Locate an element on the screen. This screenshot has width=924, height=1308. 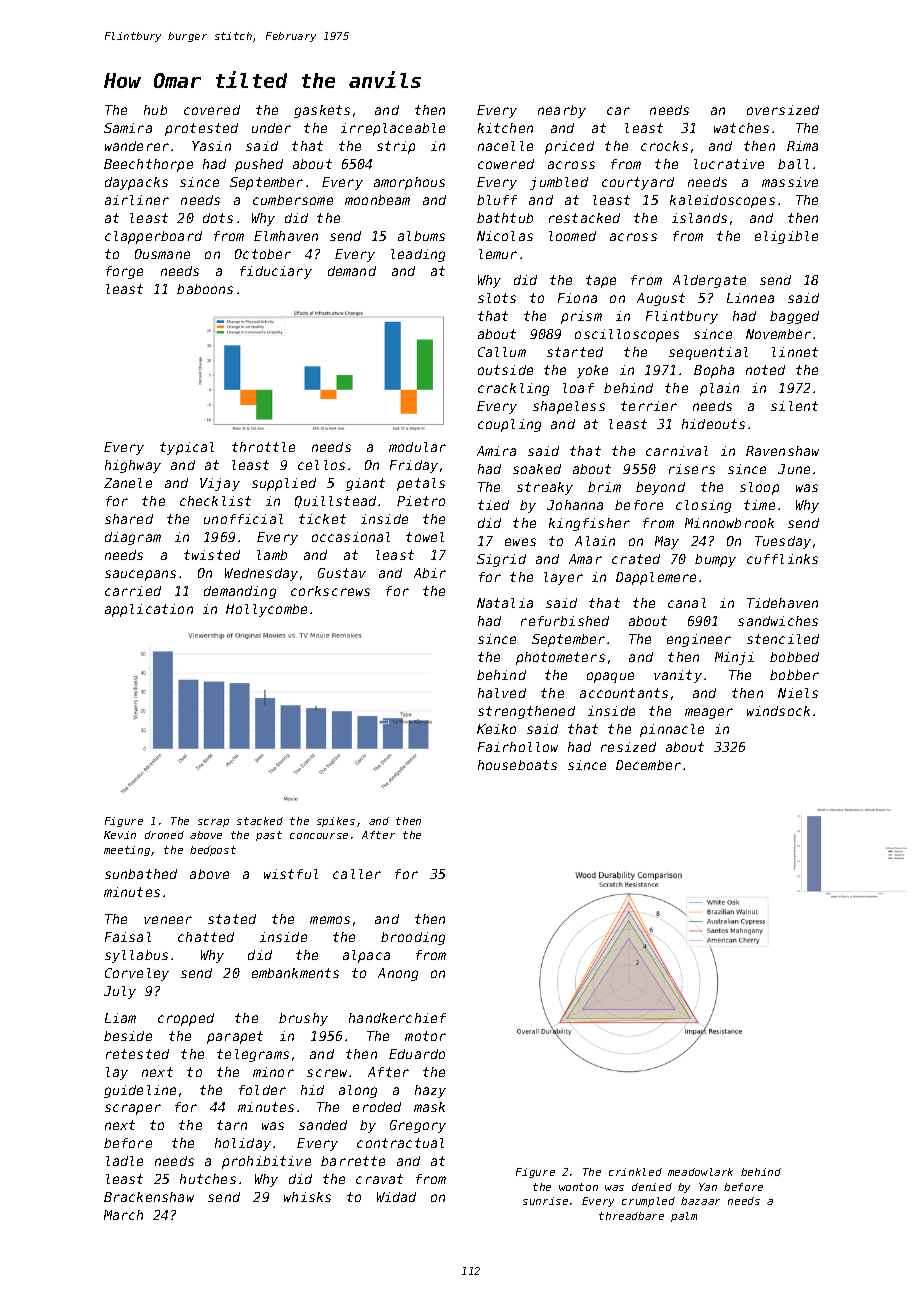
meadowlark is located at coordinates (700, 1172).
